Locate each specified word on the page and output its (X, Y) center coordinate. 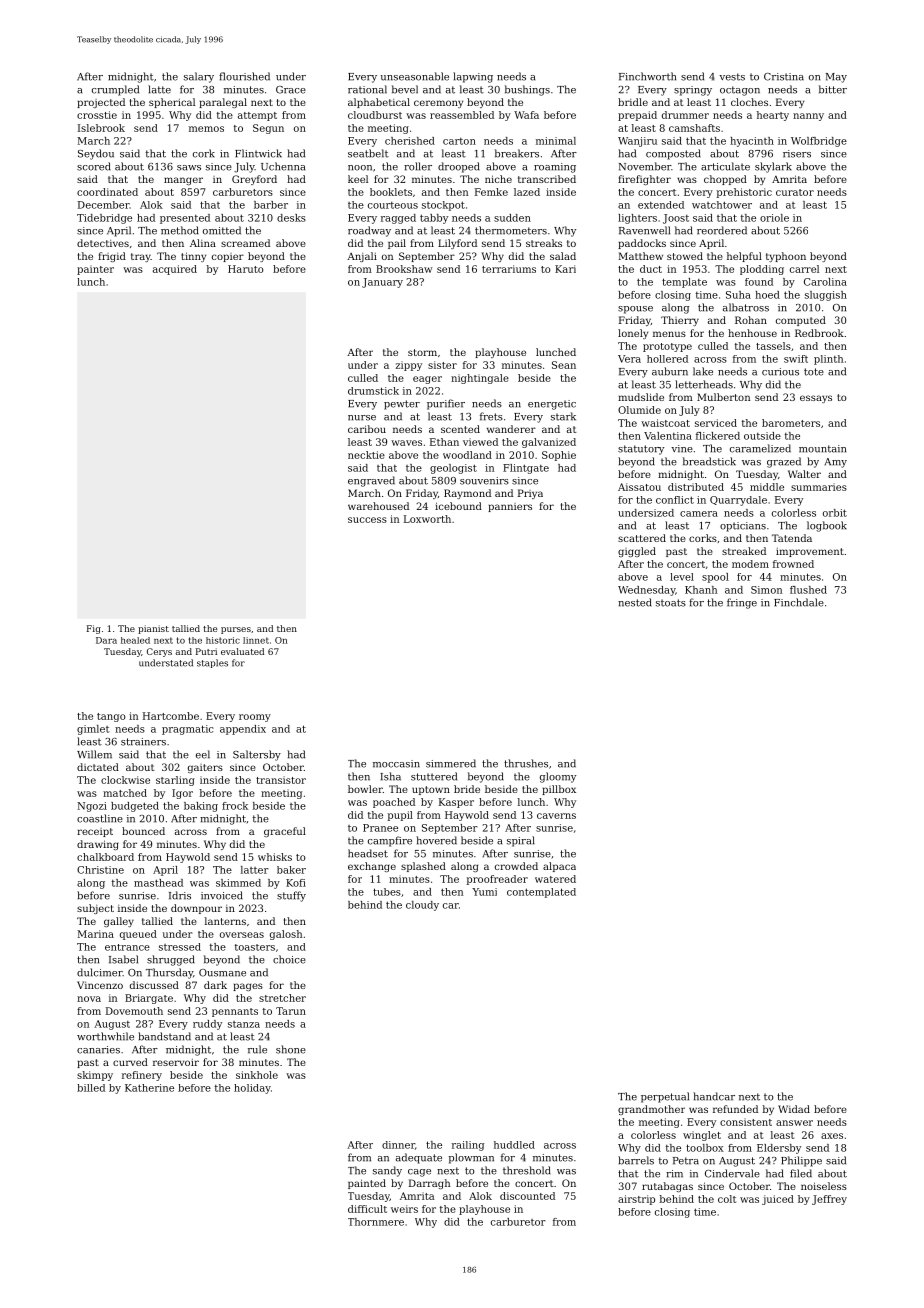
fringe (742, 603)
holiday (252, 1089)
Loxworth (427, 519)
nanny (808, 117)
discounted (527, 1196)
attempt (257, 116)
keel (358, 179)
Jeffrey (829, 1200)
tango (111, 717)
